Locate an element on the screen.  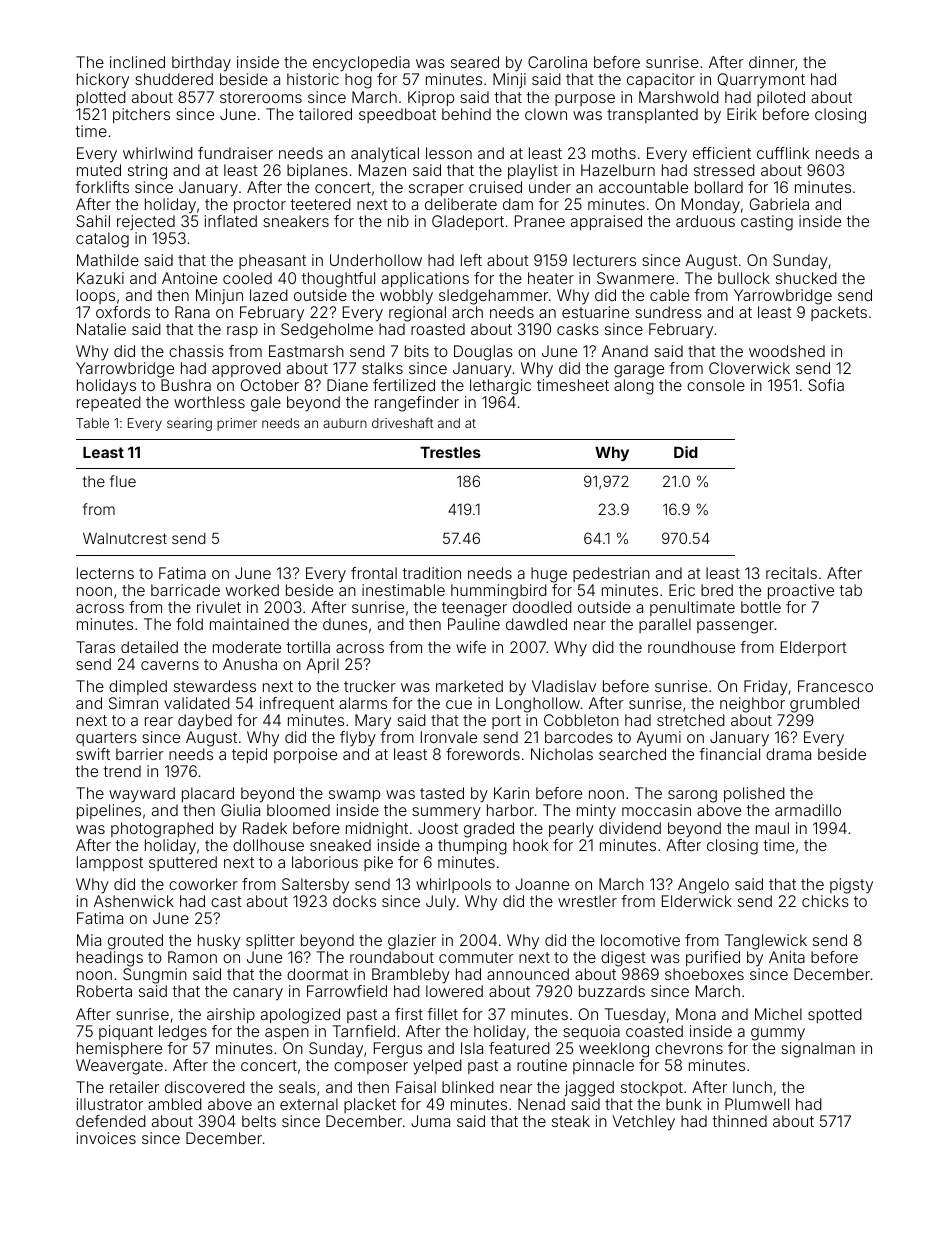
signalman is located at coordinates (818, 1050).
